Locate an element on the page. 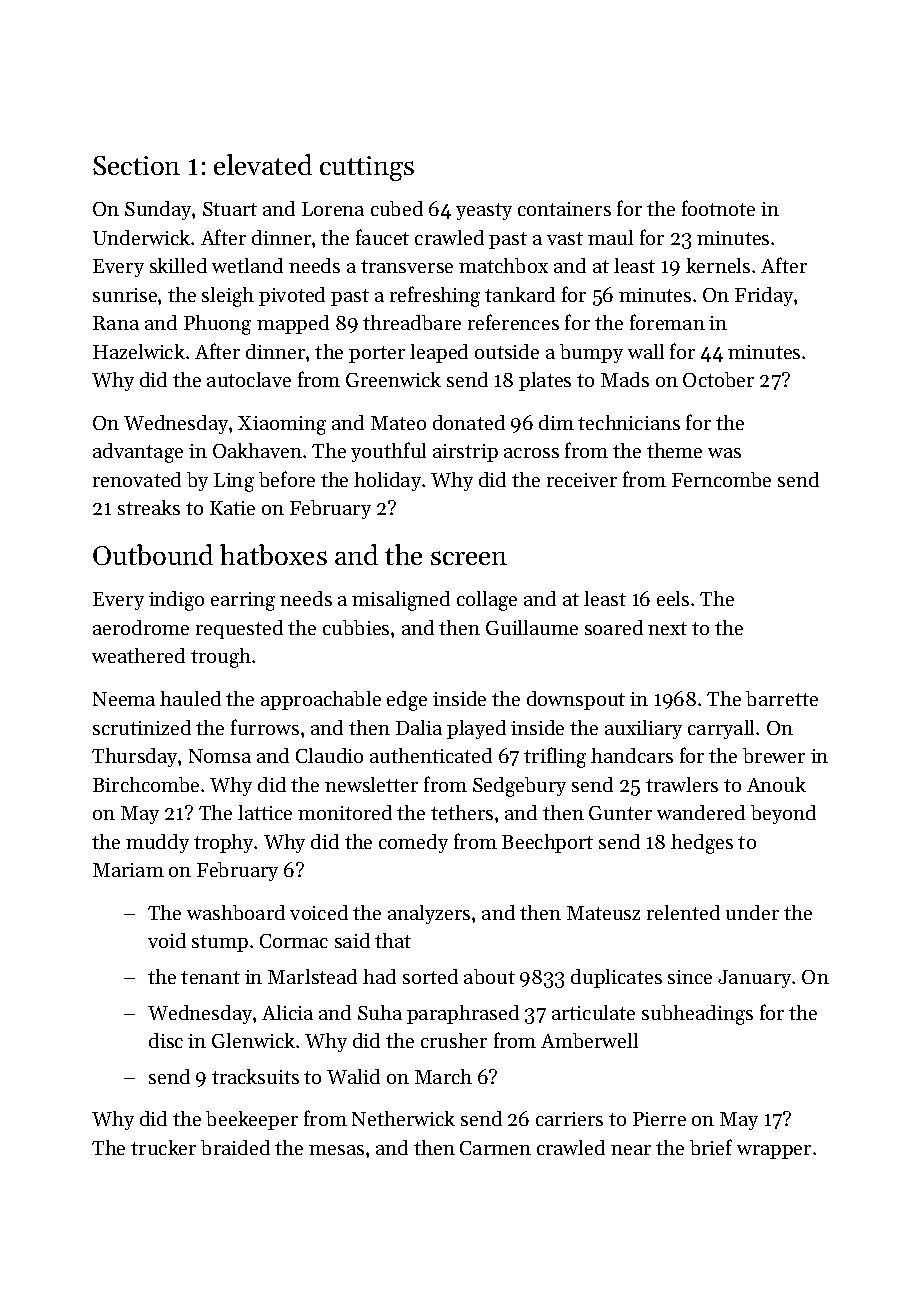 This page has height=1310, width=923. Suha is located at coordinates (380, 1012).
